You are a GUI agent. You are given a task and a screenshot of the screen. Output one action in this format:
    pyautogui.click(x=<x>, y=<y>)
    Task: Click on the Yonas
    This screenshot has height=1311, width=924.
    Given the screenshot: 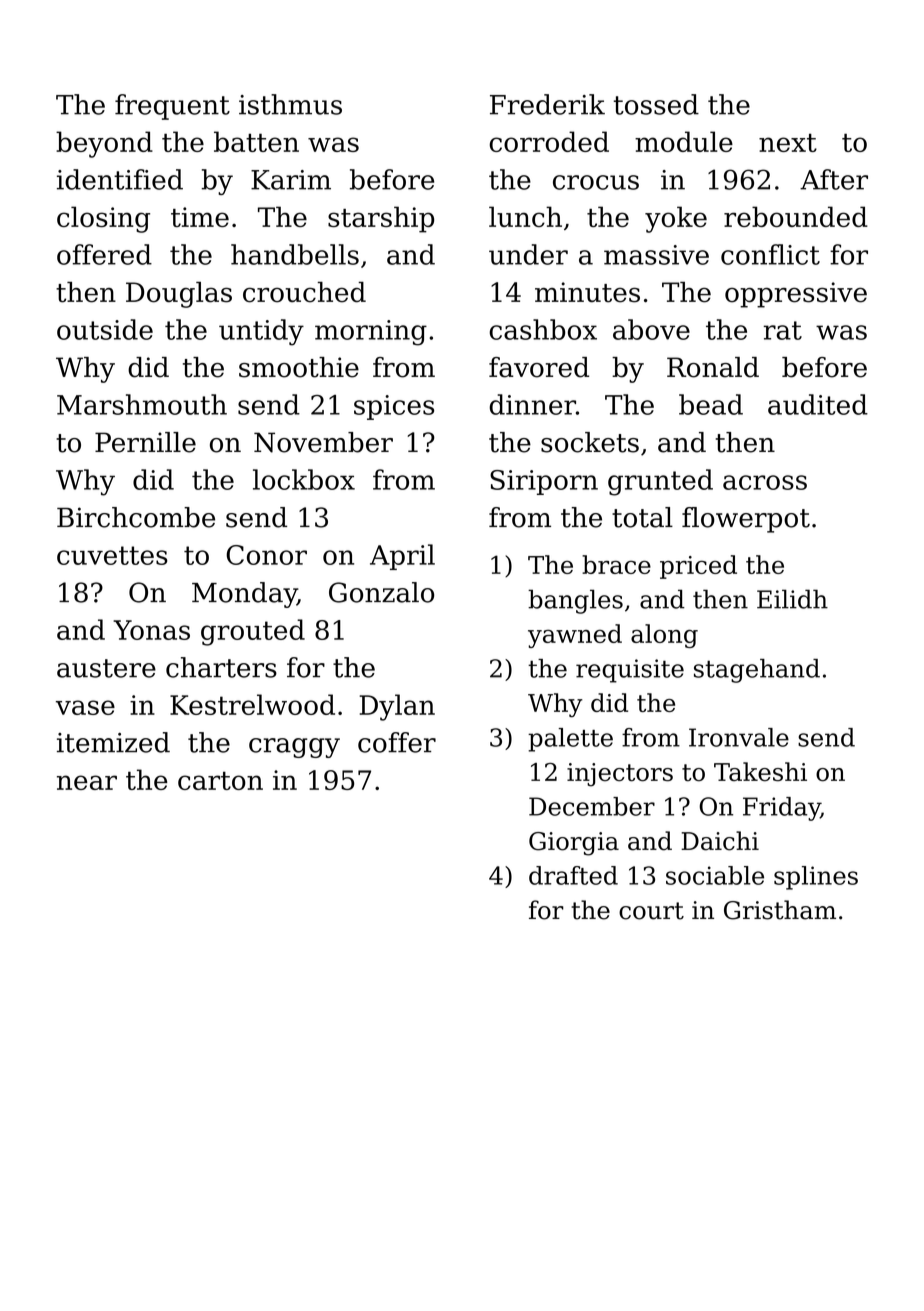 What is the action you would take?
    pyautogui.click(x=151, y=630)
